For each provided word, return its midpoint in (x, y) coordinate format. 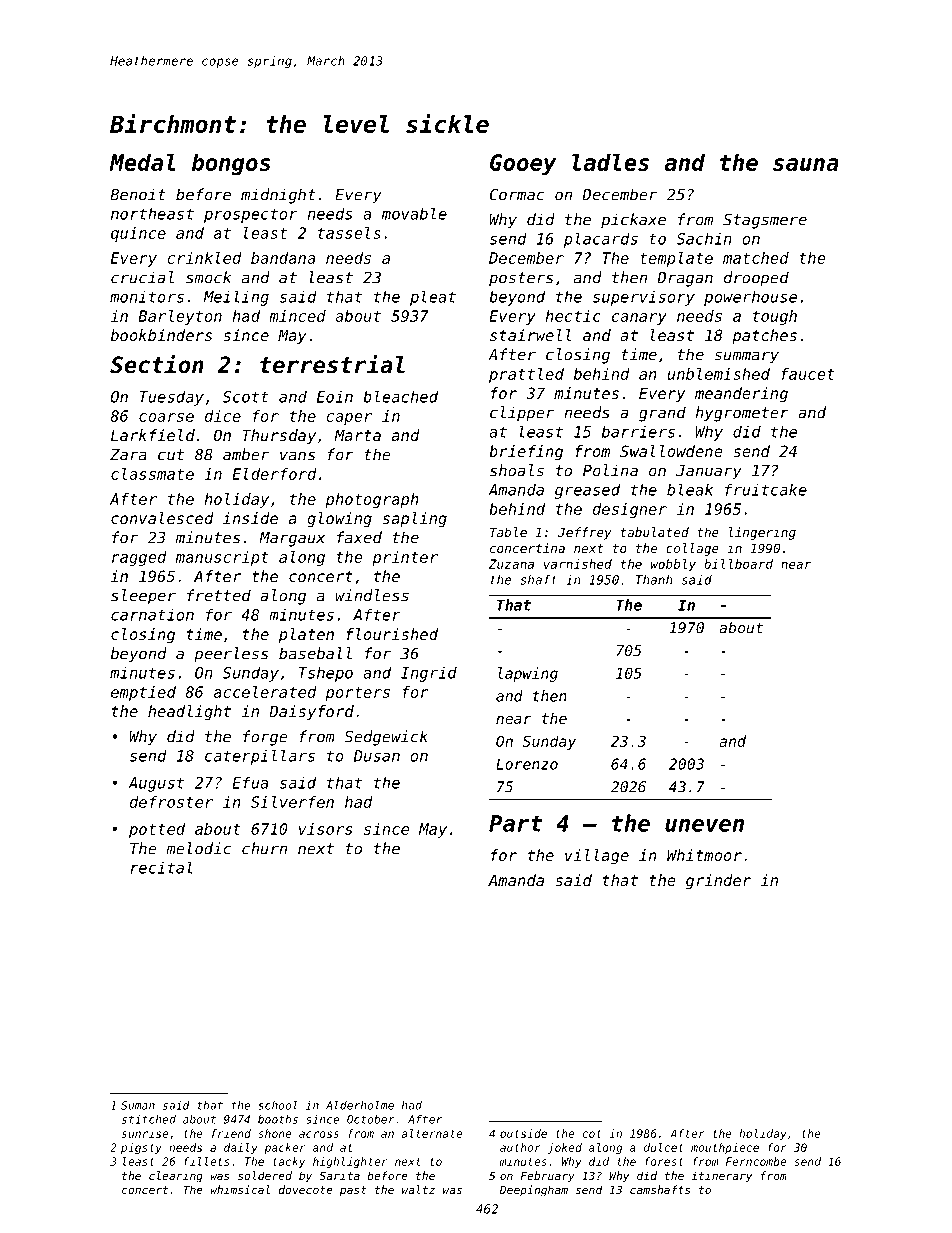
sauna (806, 164)
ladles (610, 162)
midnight (278, 196)
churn (264, 848)
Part (515, 823)
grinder (718, 882)
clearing (176, 1177)
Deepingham (534, 1191)
